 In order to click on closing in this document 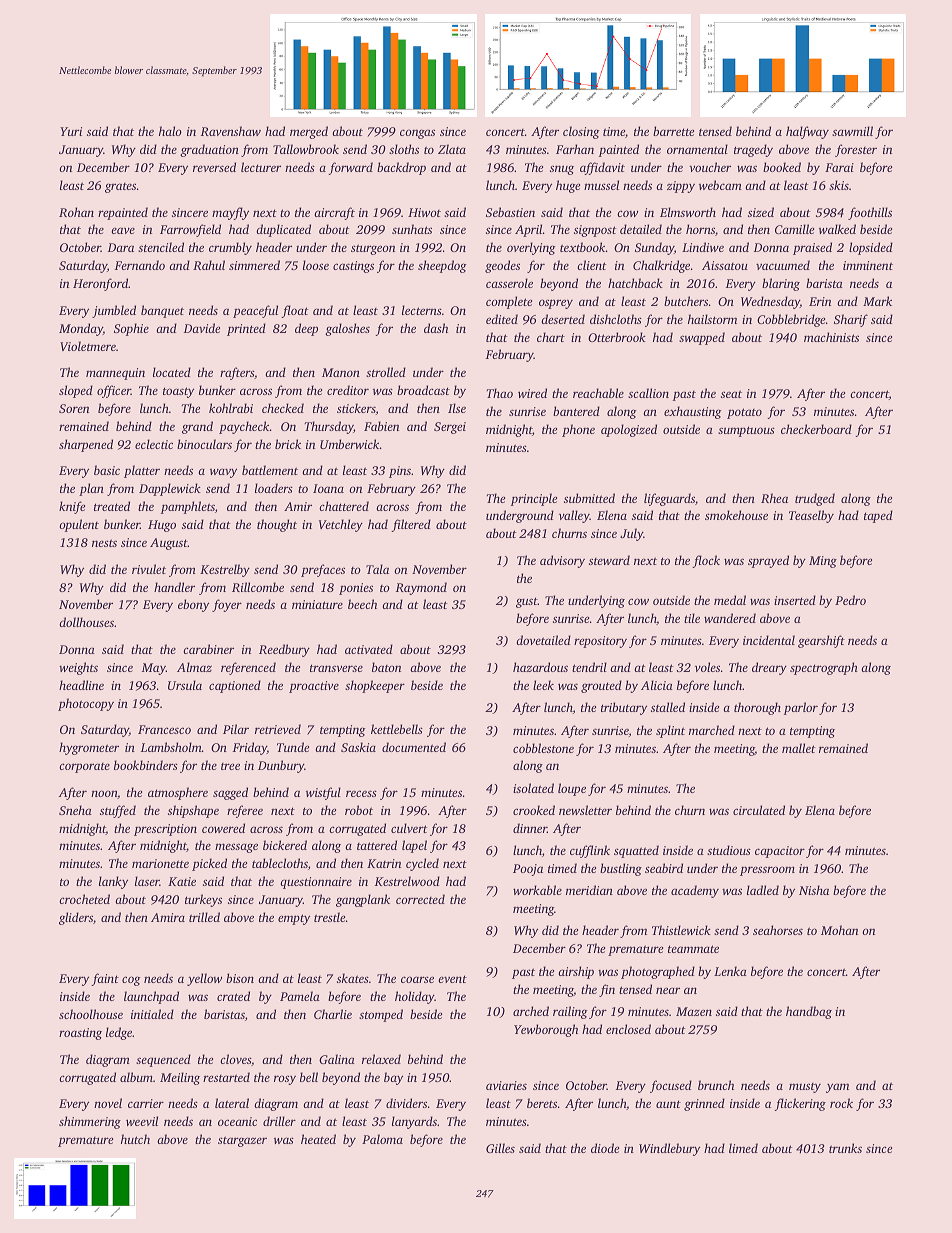, I will do `click(581, 132)`.
